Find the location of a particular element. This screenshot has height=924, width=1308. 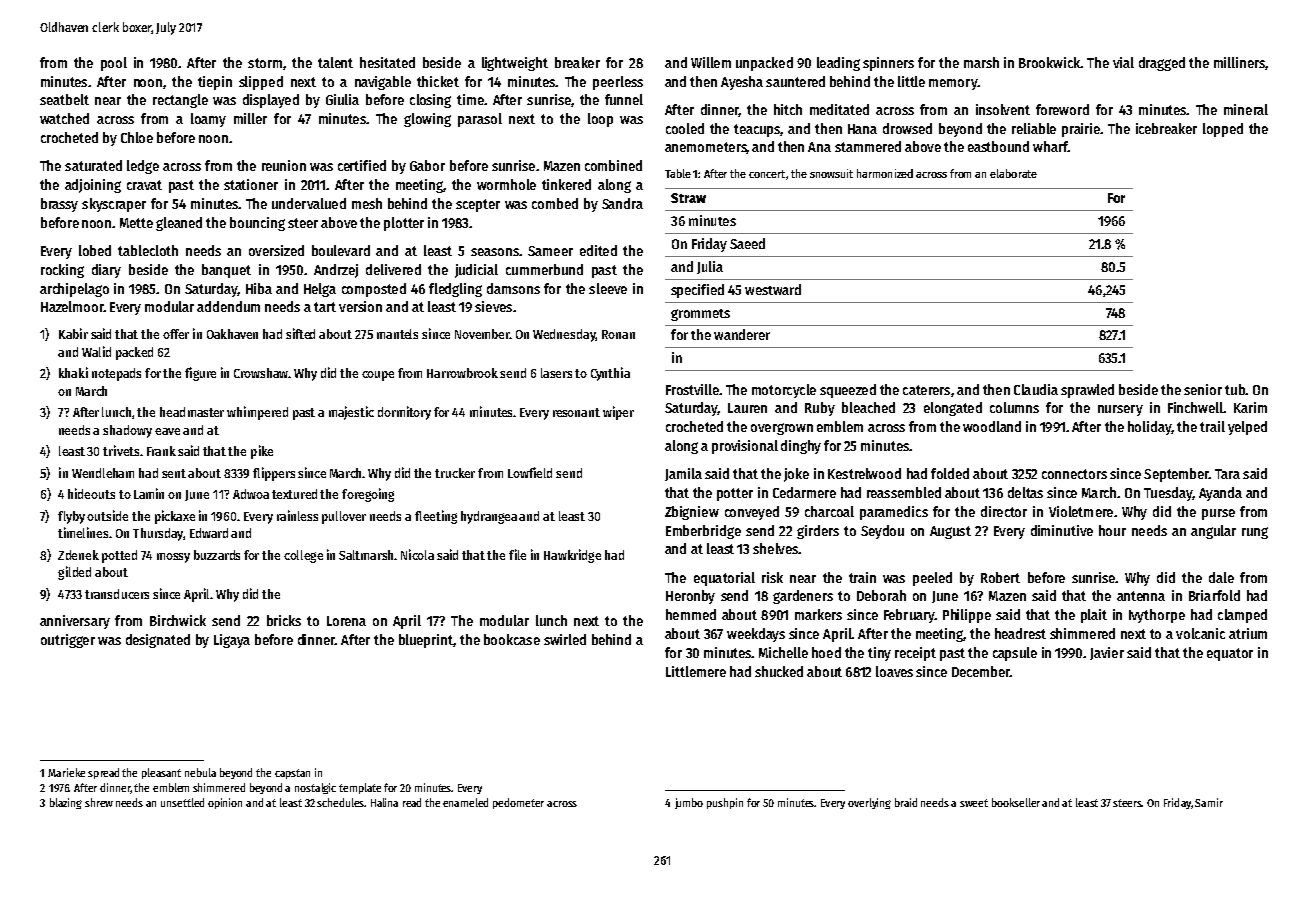

harmonized is located at coordinates (885, 173).
